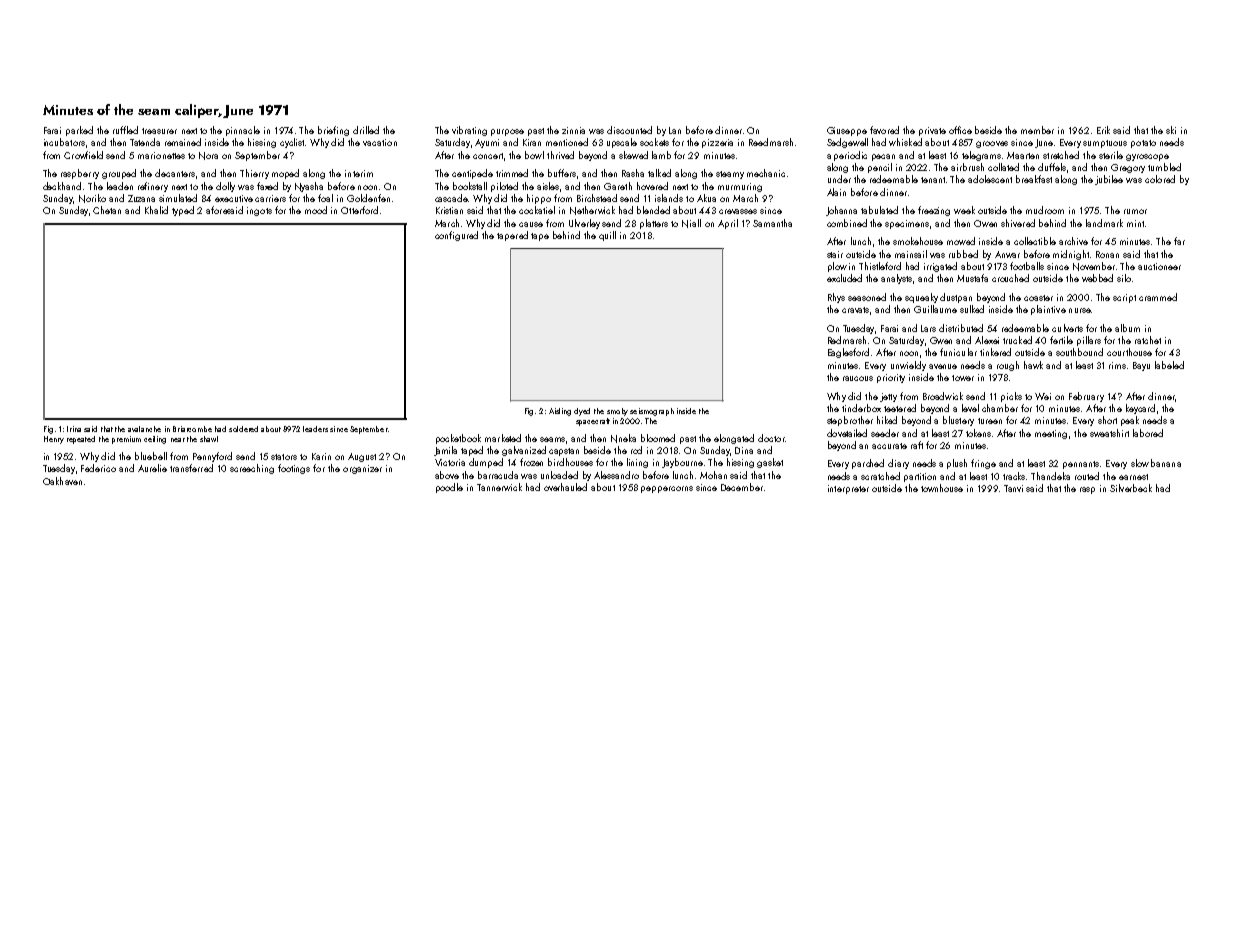  I want to click on Crowfield, so click(83, 155).
